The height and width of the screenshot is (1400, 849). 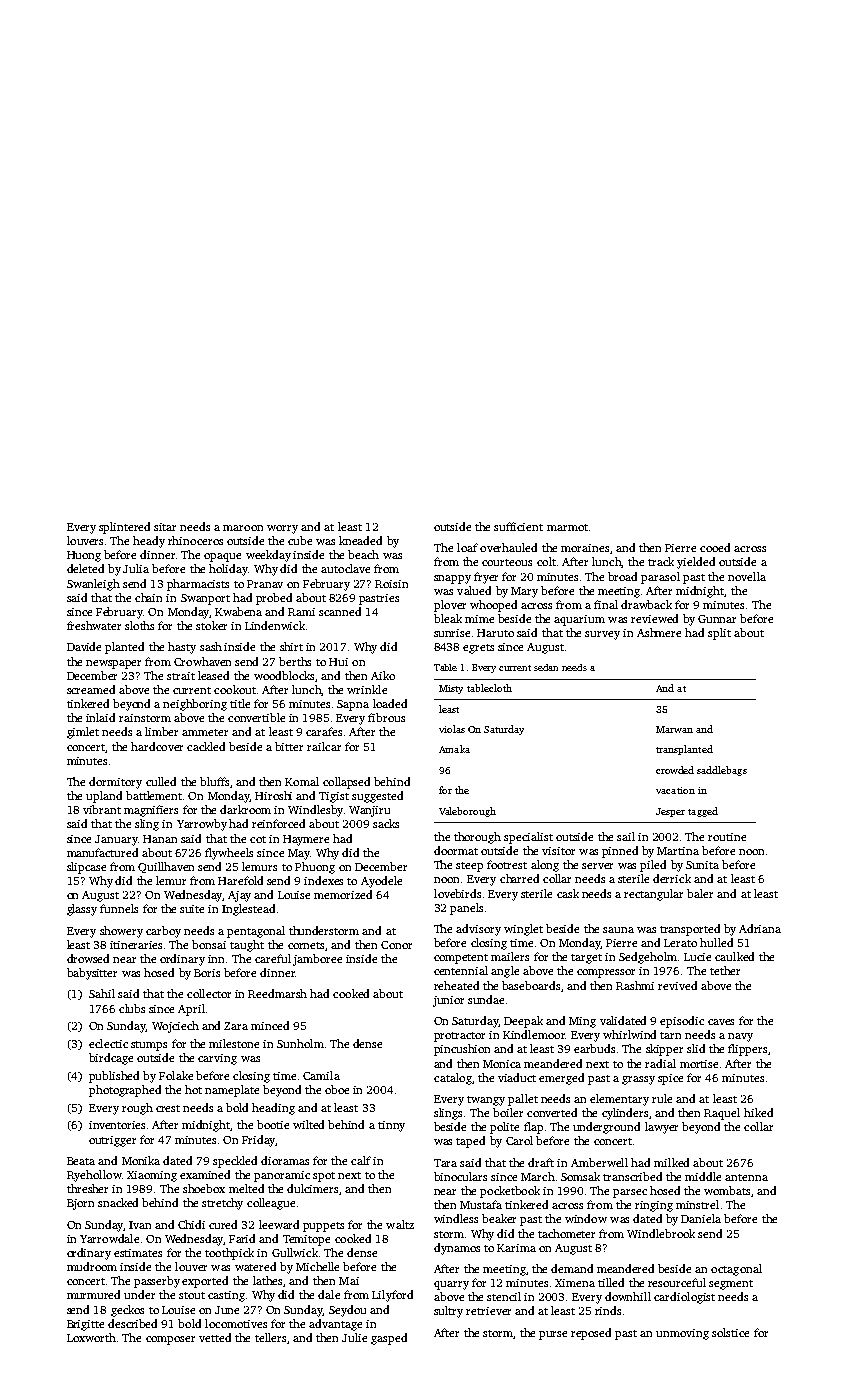 What do you see at coordinates (115, 783) in the screenshot?
I see `dormitory` at bounding box center [115, 783].
